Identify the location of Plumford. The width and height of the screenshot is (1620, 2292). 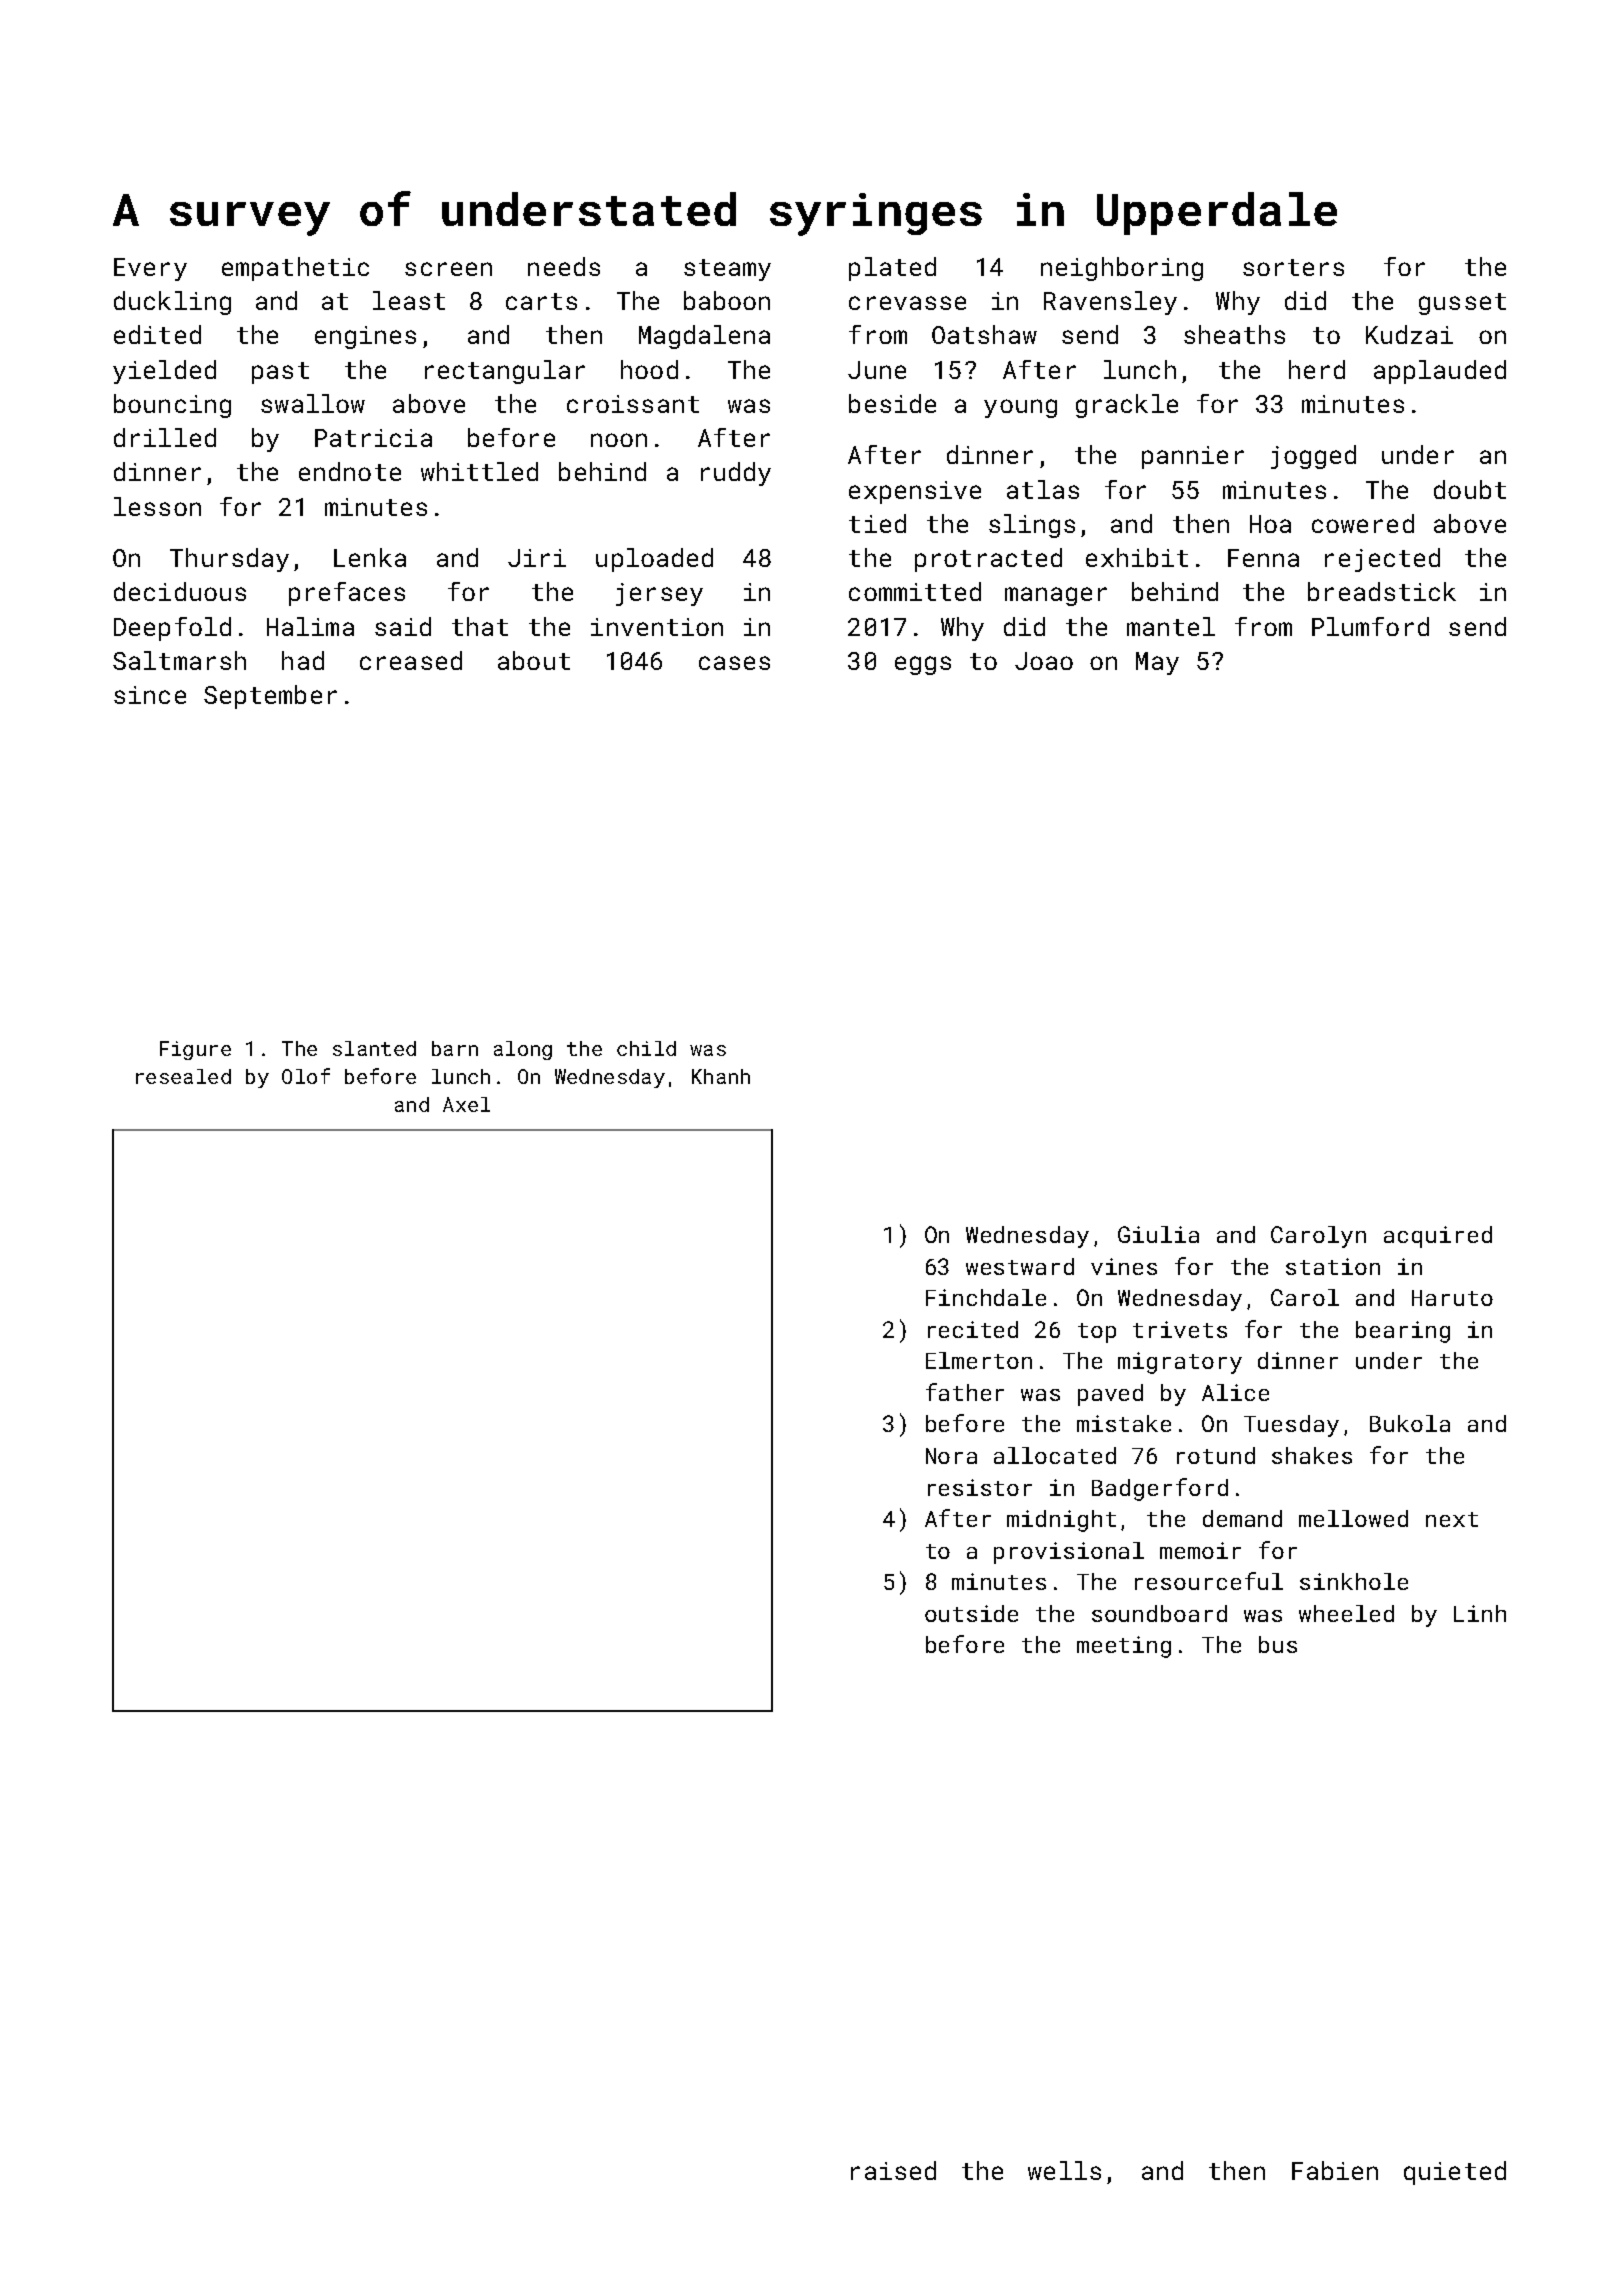
(1370, 626).
